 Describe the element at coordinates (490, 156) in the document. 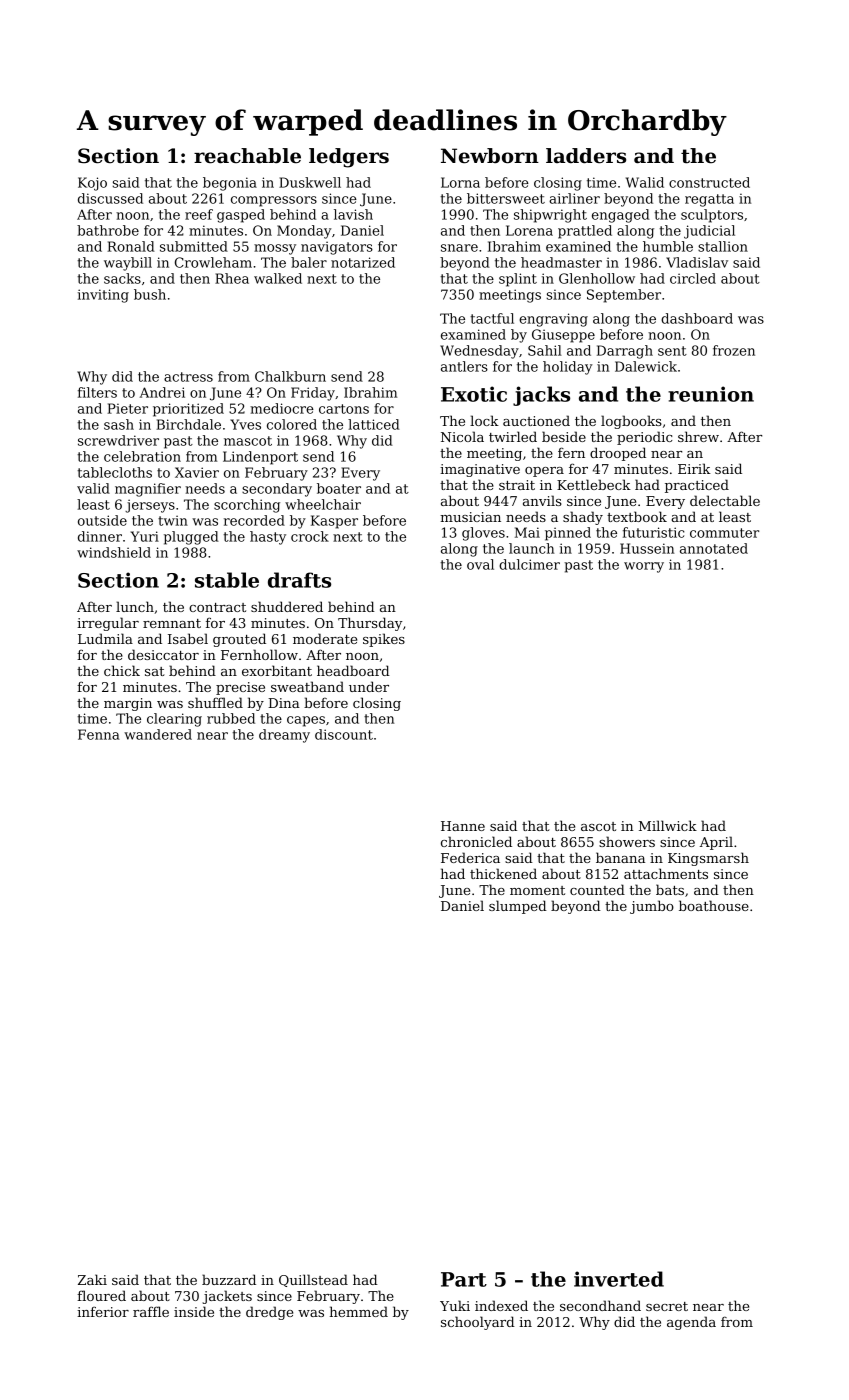

I see `Newborn` at that location.
